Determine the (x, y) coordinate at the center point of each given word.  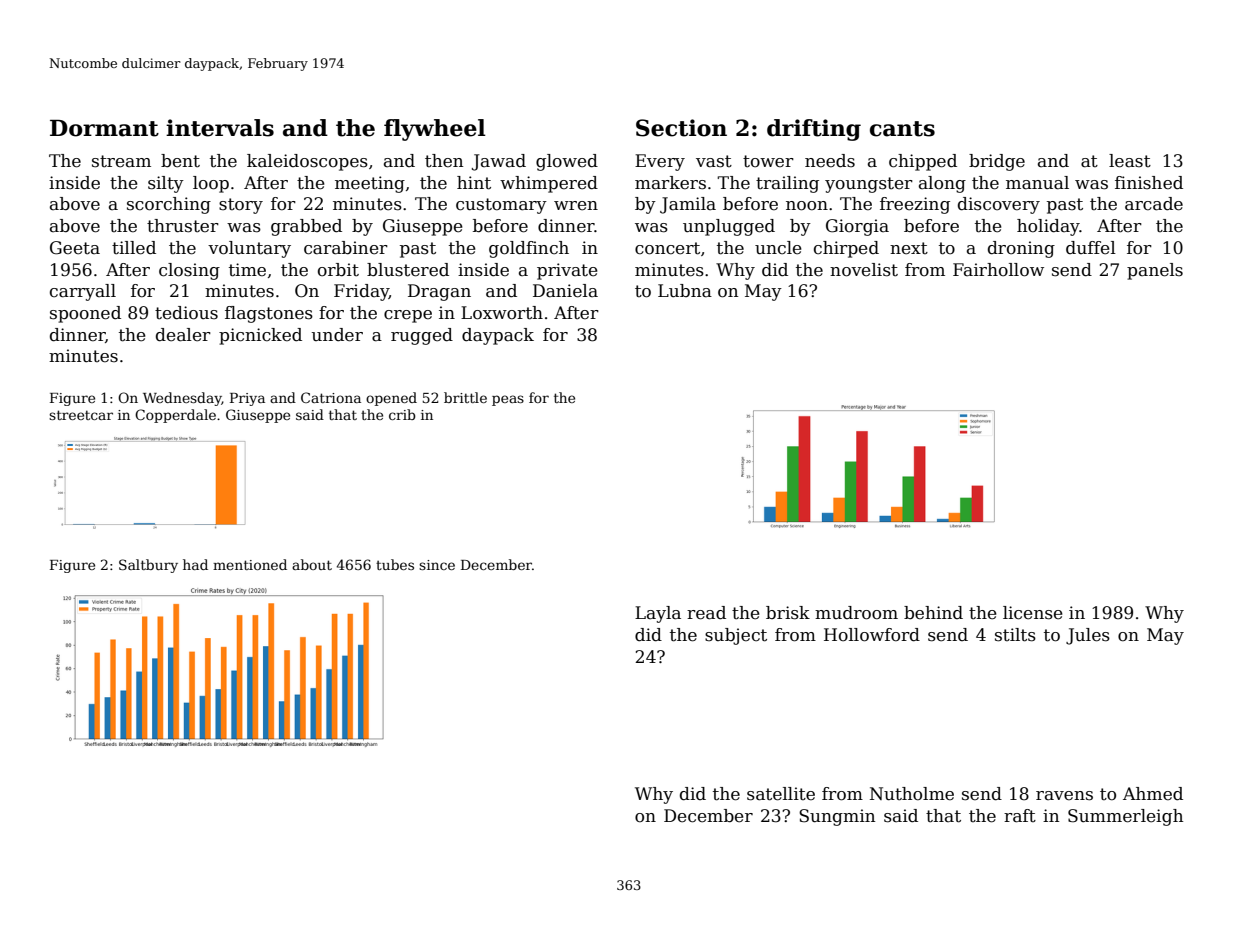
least (1130, 161)
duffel (1091, 248)
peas (508, 400)
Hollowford (872, 635)
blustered (408, 270)
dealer (183, 335)
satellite (781, 794)
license (1033, 613)
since (437, 565)
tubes (395, 564)
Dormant (104, 128)
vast (714, 161)
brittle (465, 397)
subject (736, 636)
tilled (134, 248)
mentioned (250, 564)
